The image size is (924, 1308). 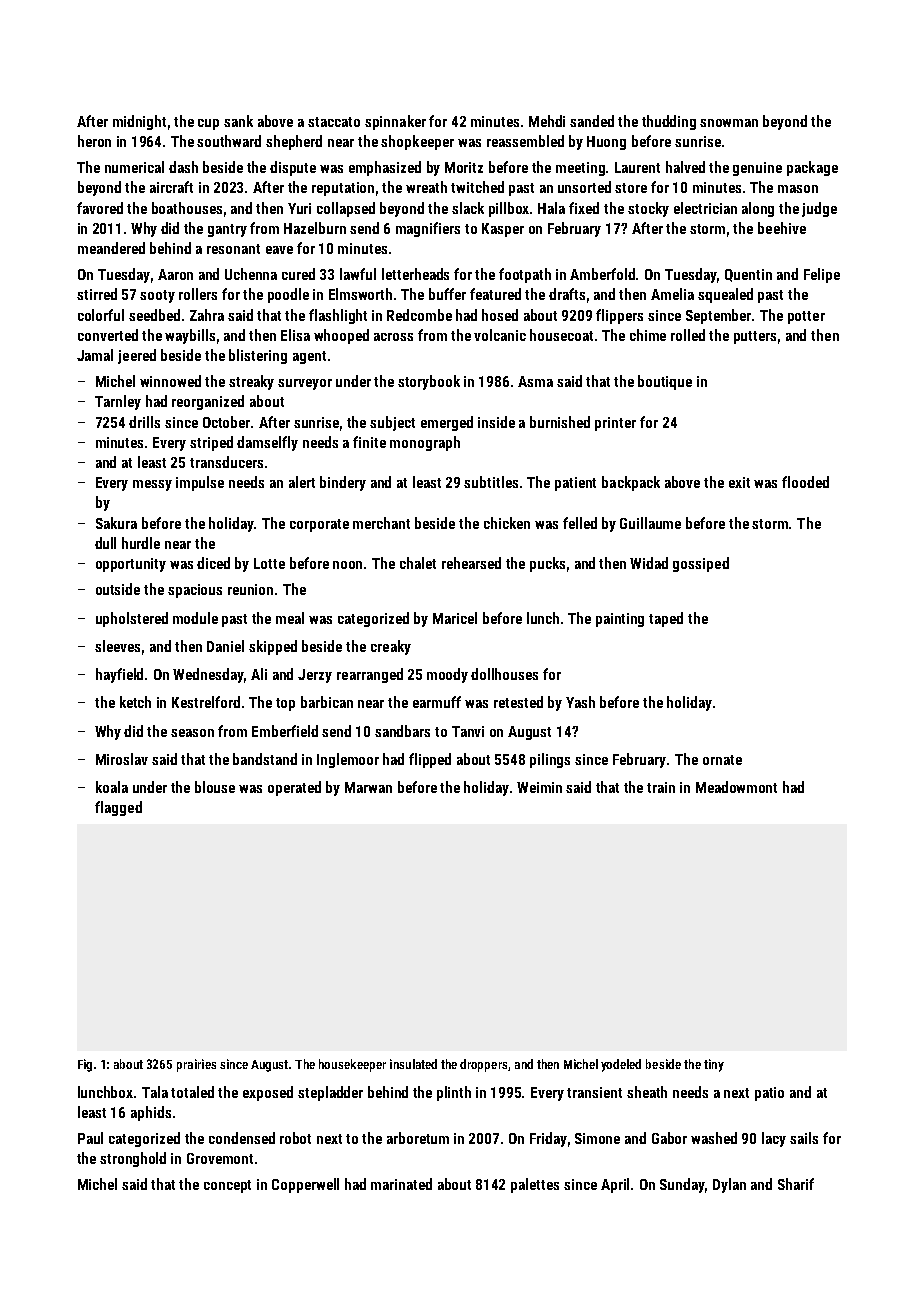 What do you see at coordinates (739, 482) in the screenshot?
I see `exit` at bounding box center [739, 482].
